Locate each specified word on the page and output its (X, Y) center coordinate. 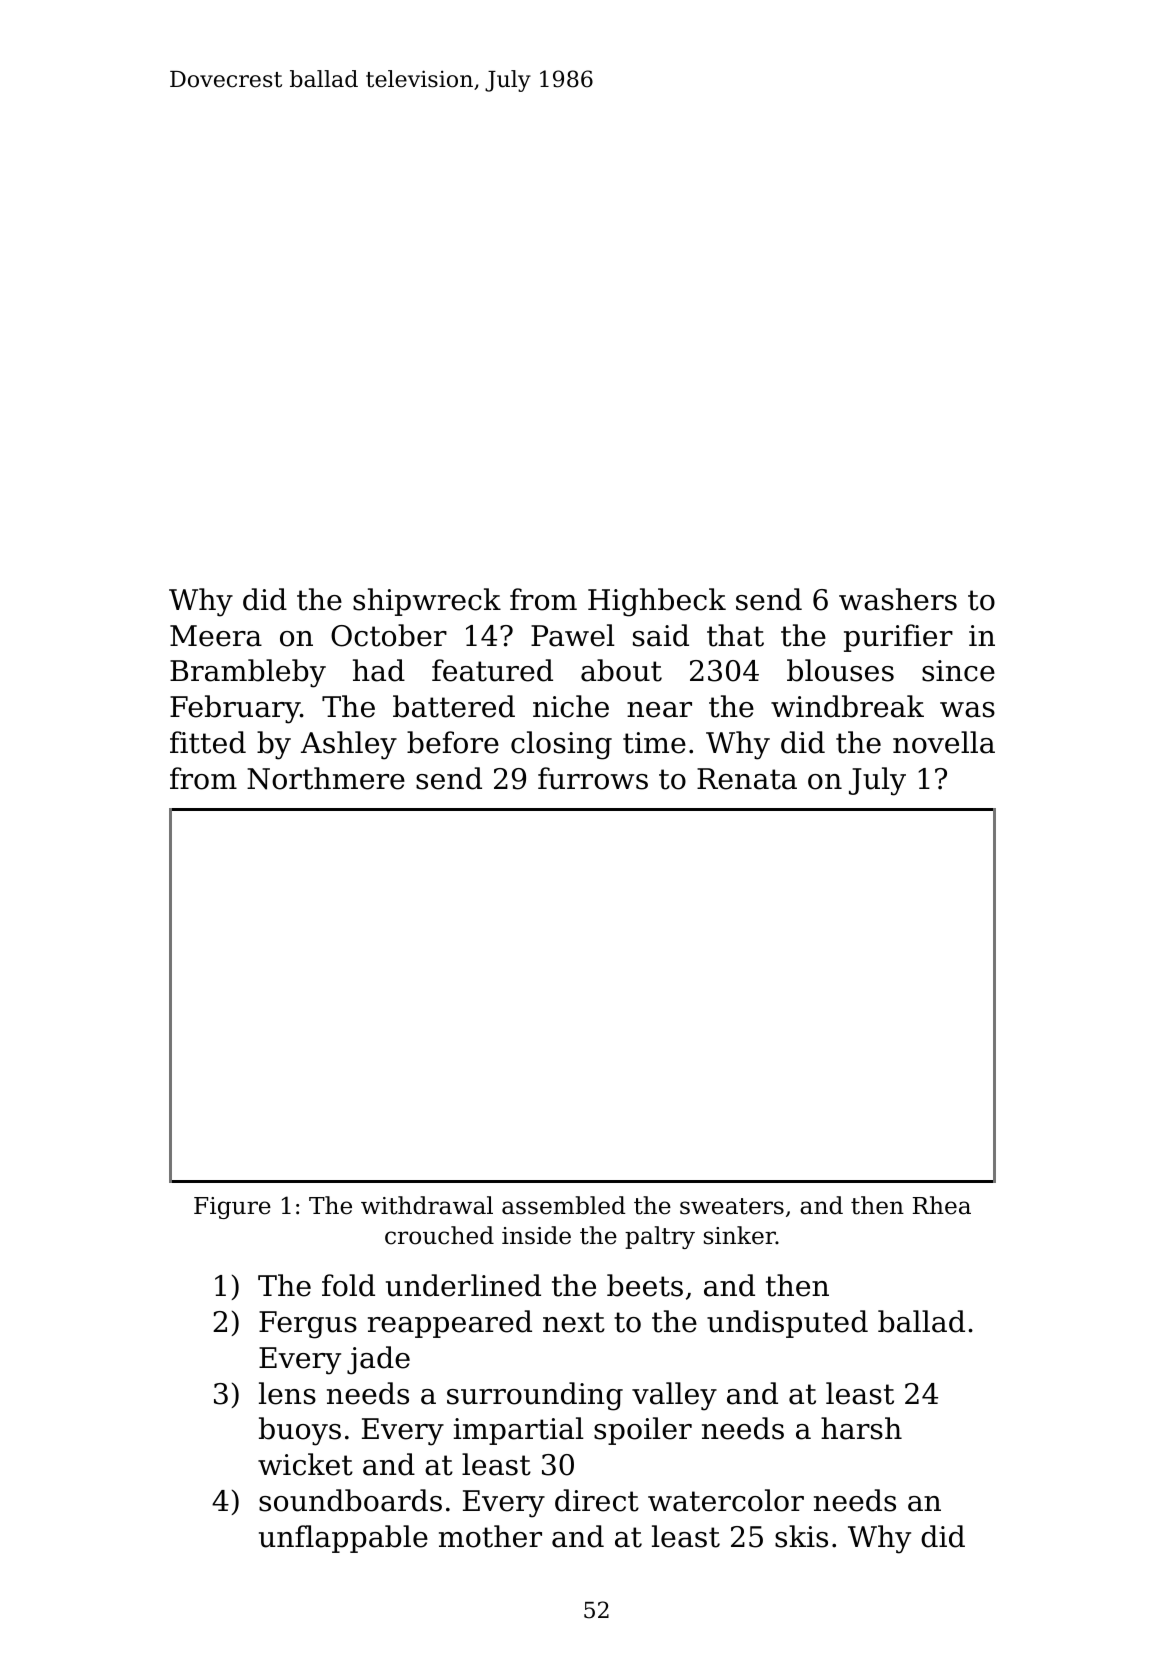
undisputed (787, 1324)
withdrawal (427, 1205)
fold (348, 1285)
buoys (300, 1431)
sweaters (732, 1206)
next (574, 1322)
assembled (564, 1205)
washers (898, 599)
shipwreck (427, 602)
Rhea (942, 1205)
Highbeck (657, 602)
